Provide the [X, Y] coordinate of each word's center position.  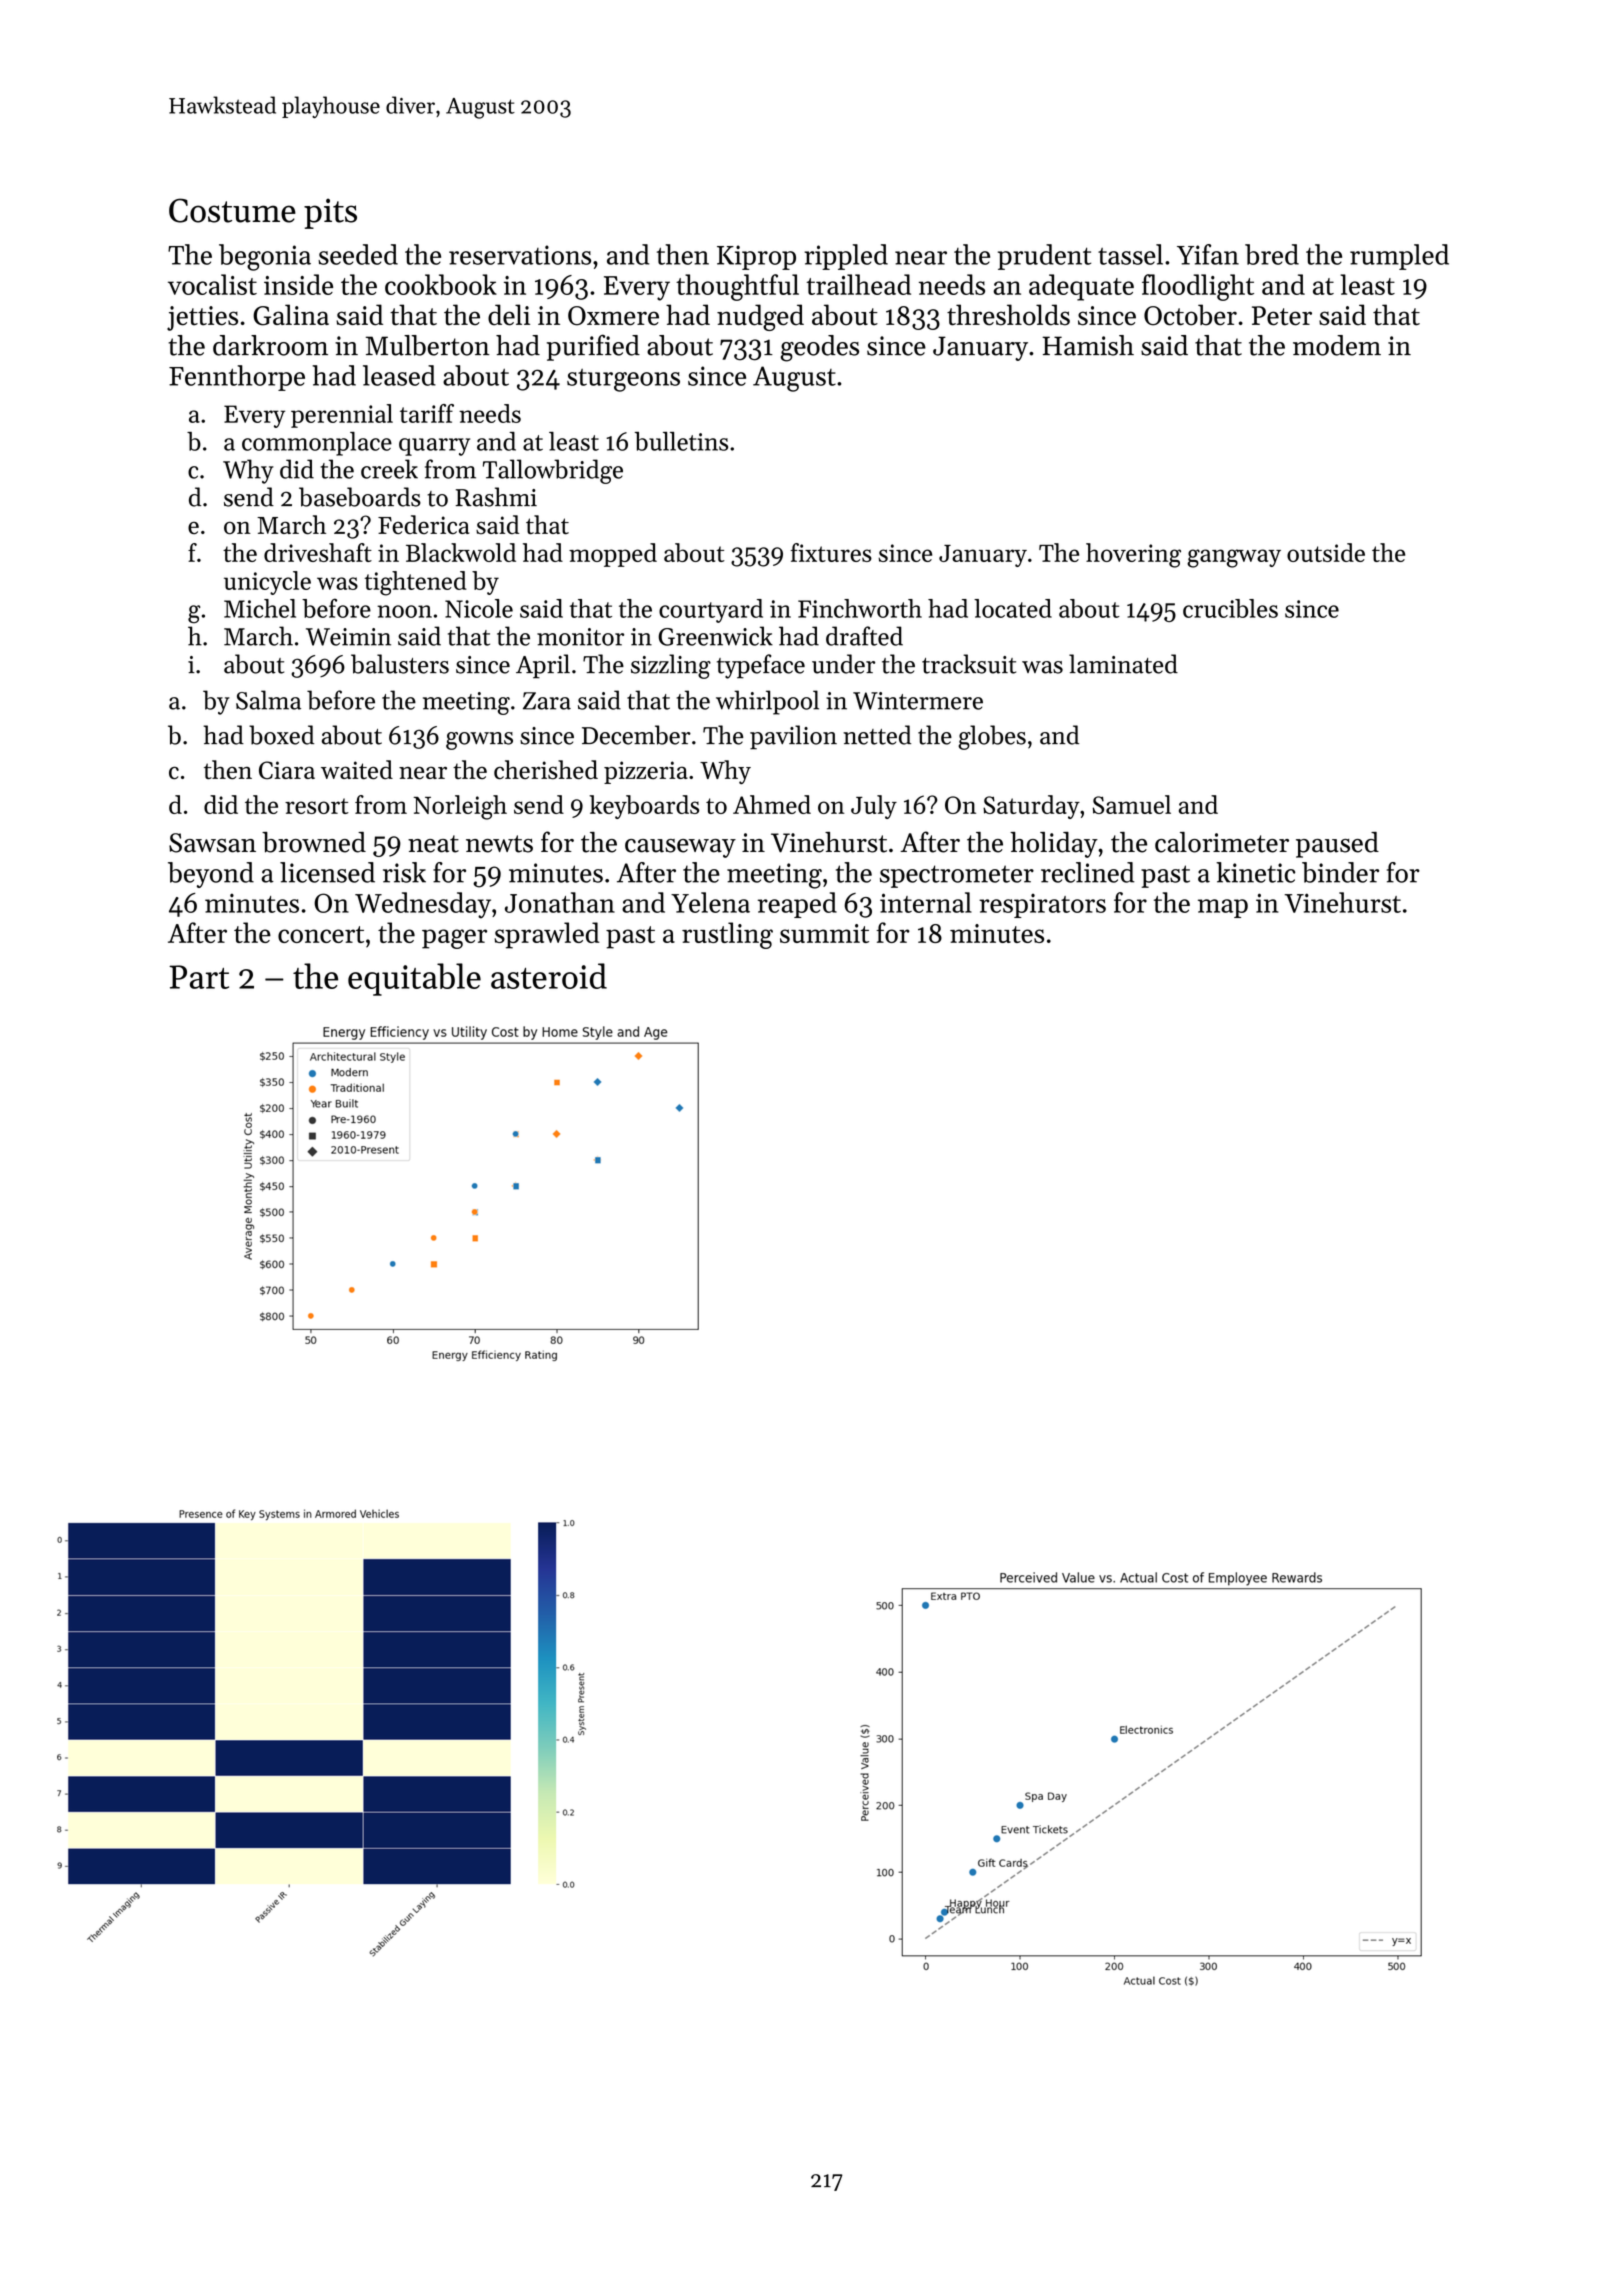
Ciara [287, 770]
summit [824, 933]
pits [330, 213]
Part [199, 977]
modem [1337, 345]
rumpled [1399, 257]
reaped [797, 905]
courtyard [711, 611]
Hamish [1088, 345]
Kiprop [756, 257]
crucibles [1230, 608]
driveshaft [318, 552]
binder [1340, 872]
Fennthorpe [237, 378]
